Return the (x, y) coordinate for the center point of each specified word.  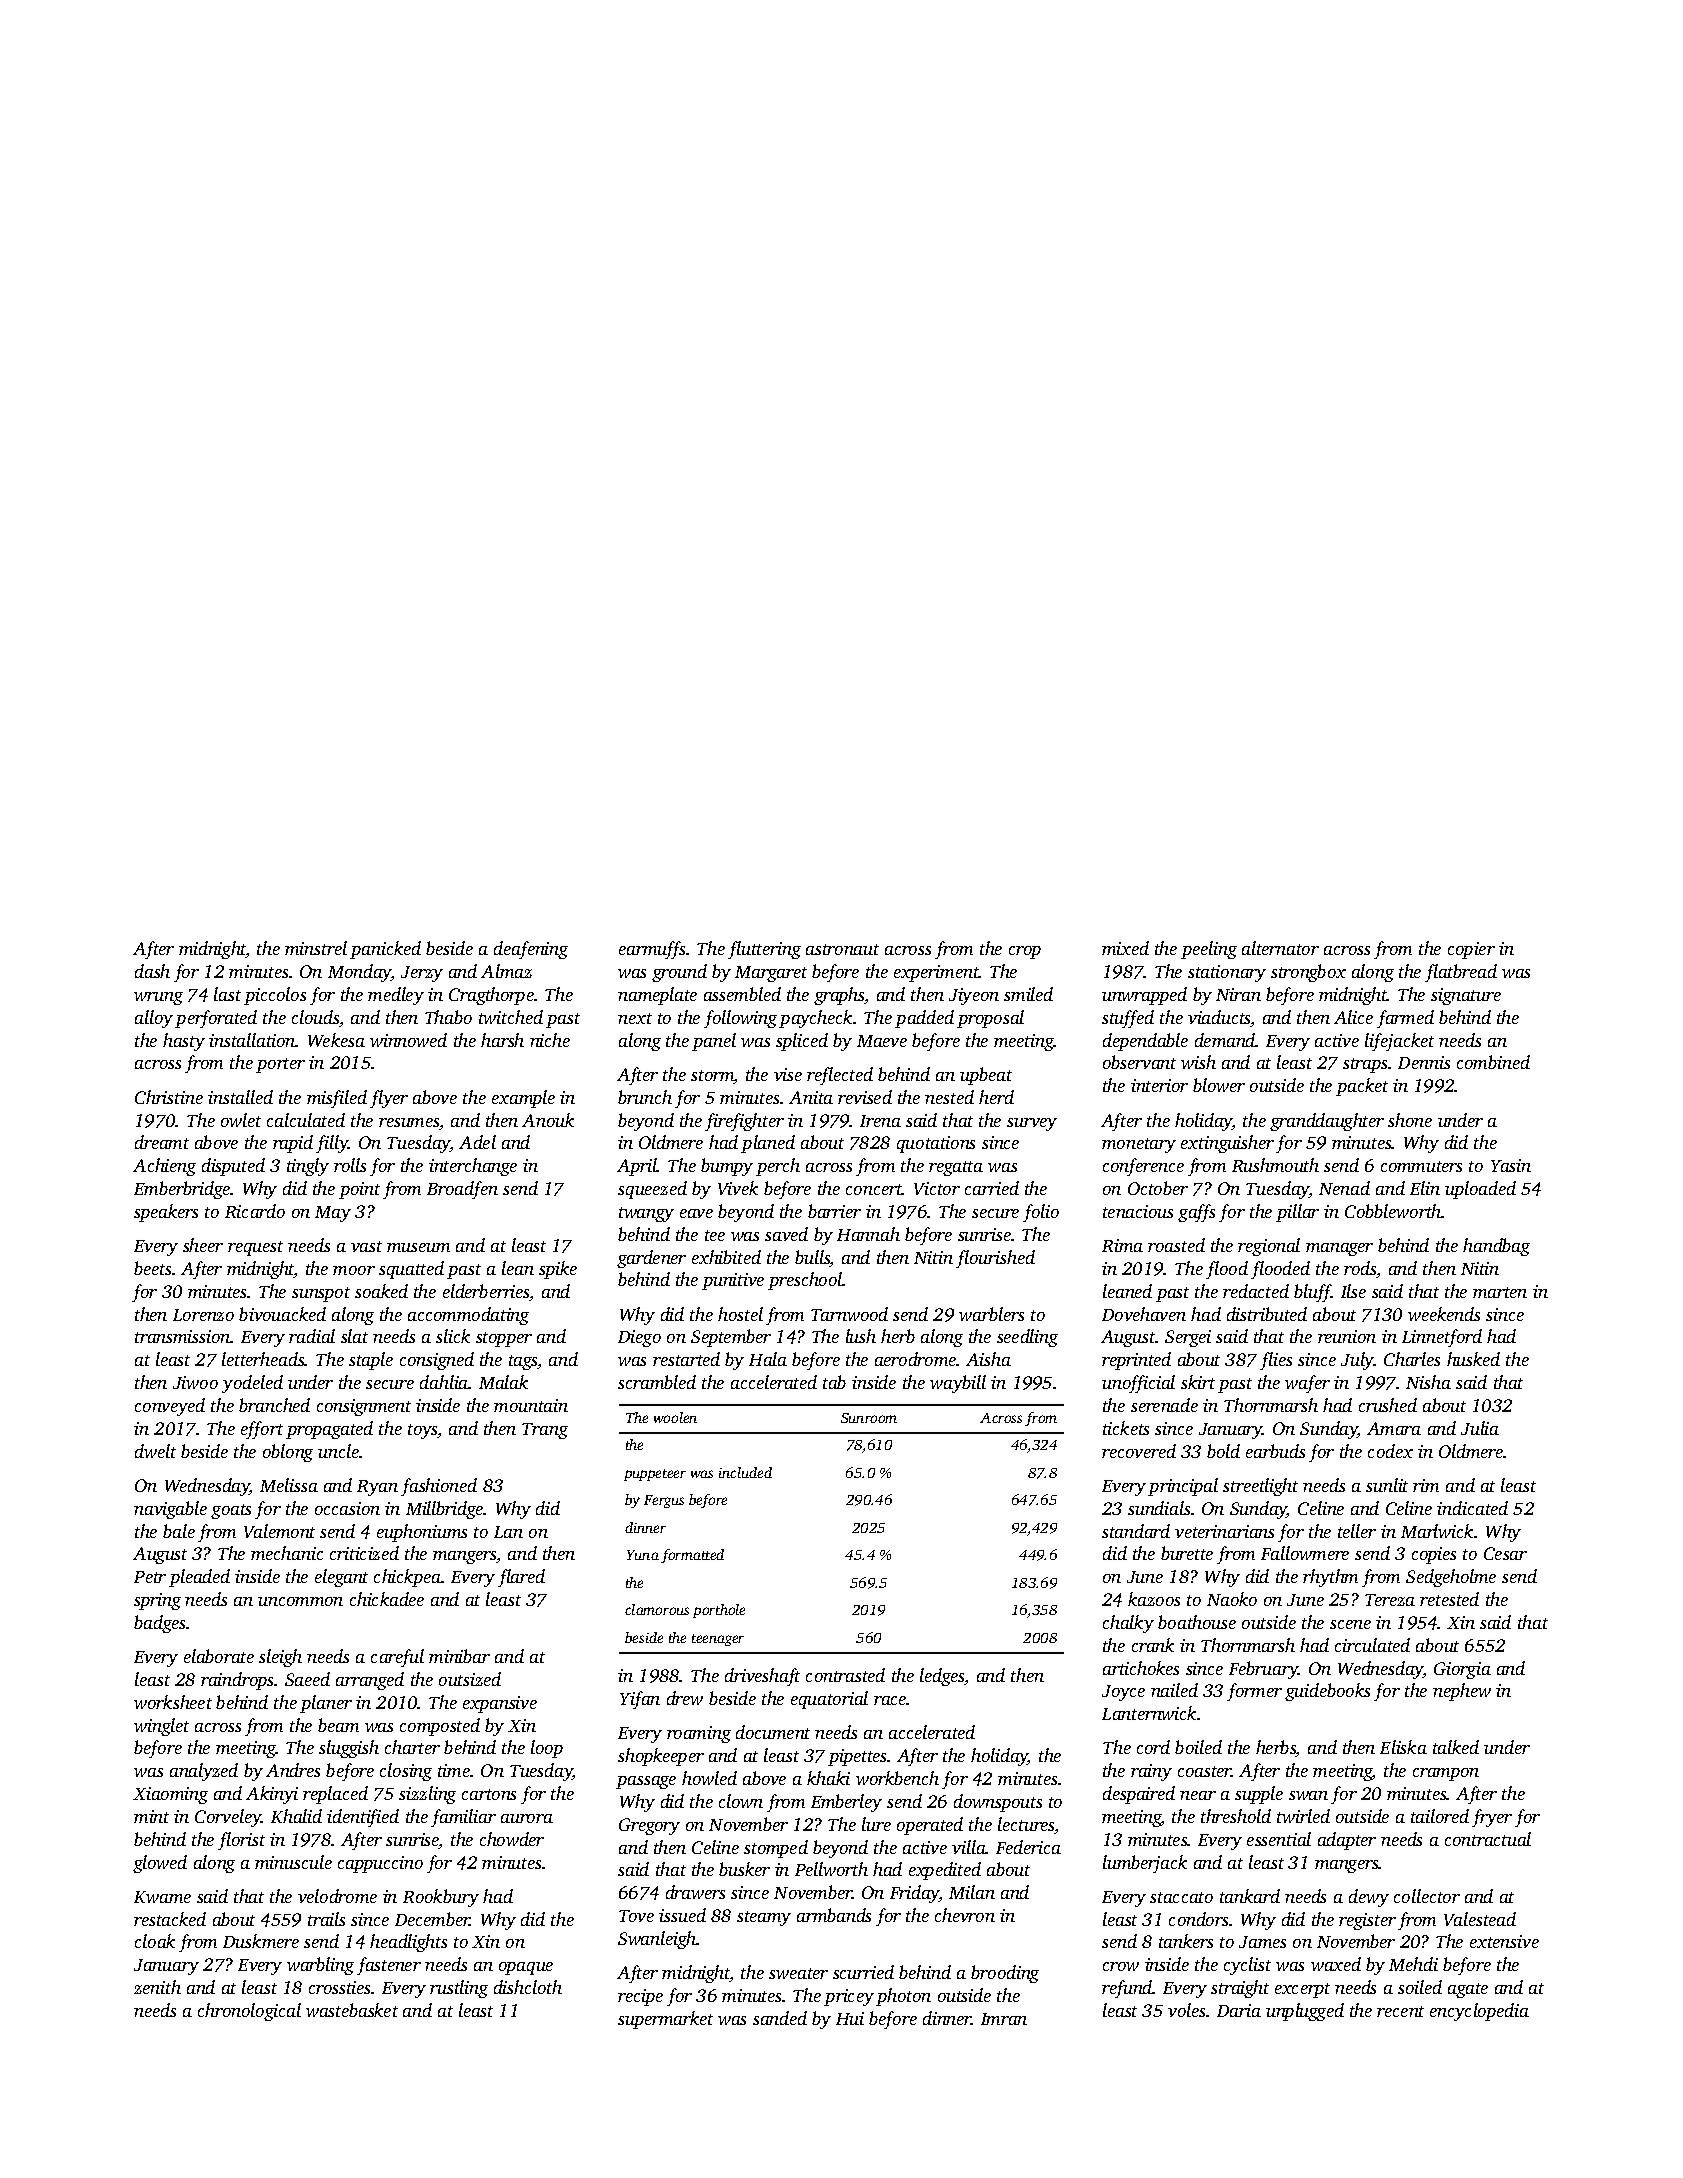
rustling (459, 1989)
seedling (1027, 1338)
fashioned (439, 1487)
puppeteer (655, 1475)
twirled (1303, 1816)
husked (1473, 1359)
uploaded (1480, 1190)
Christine (169, 1097)
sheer (203, 1245)
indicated (1472, 1508)
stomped (776, 1849)
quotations (936, 1144)
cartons (489, 1794)
